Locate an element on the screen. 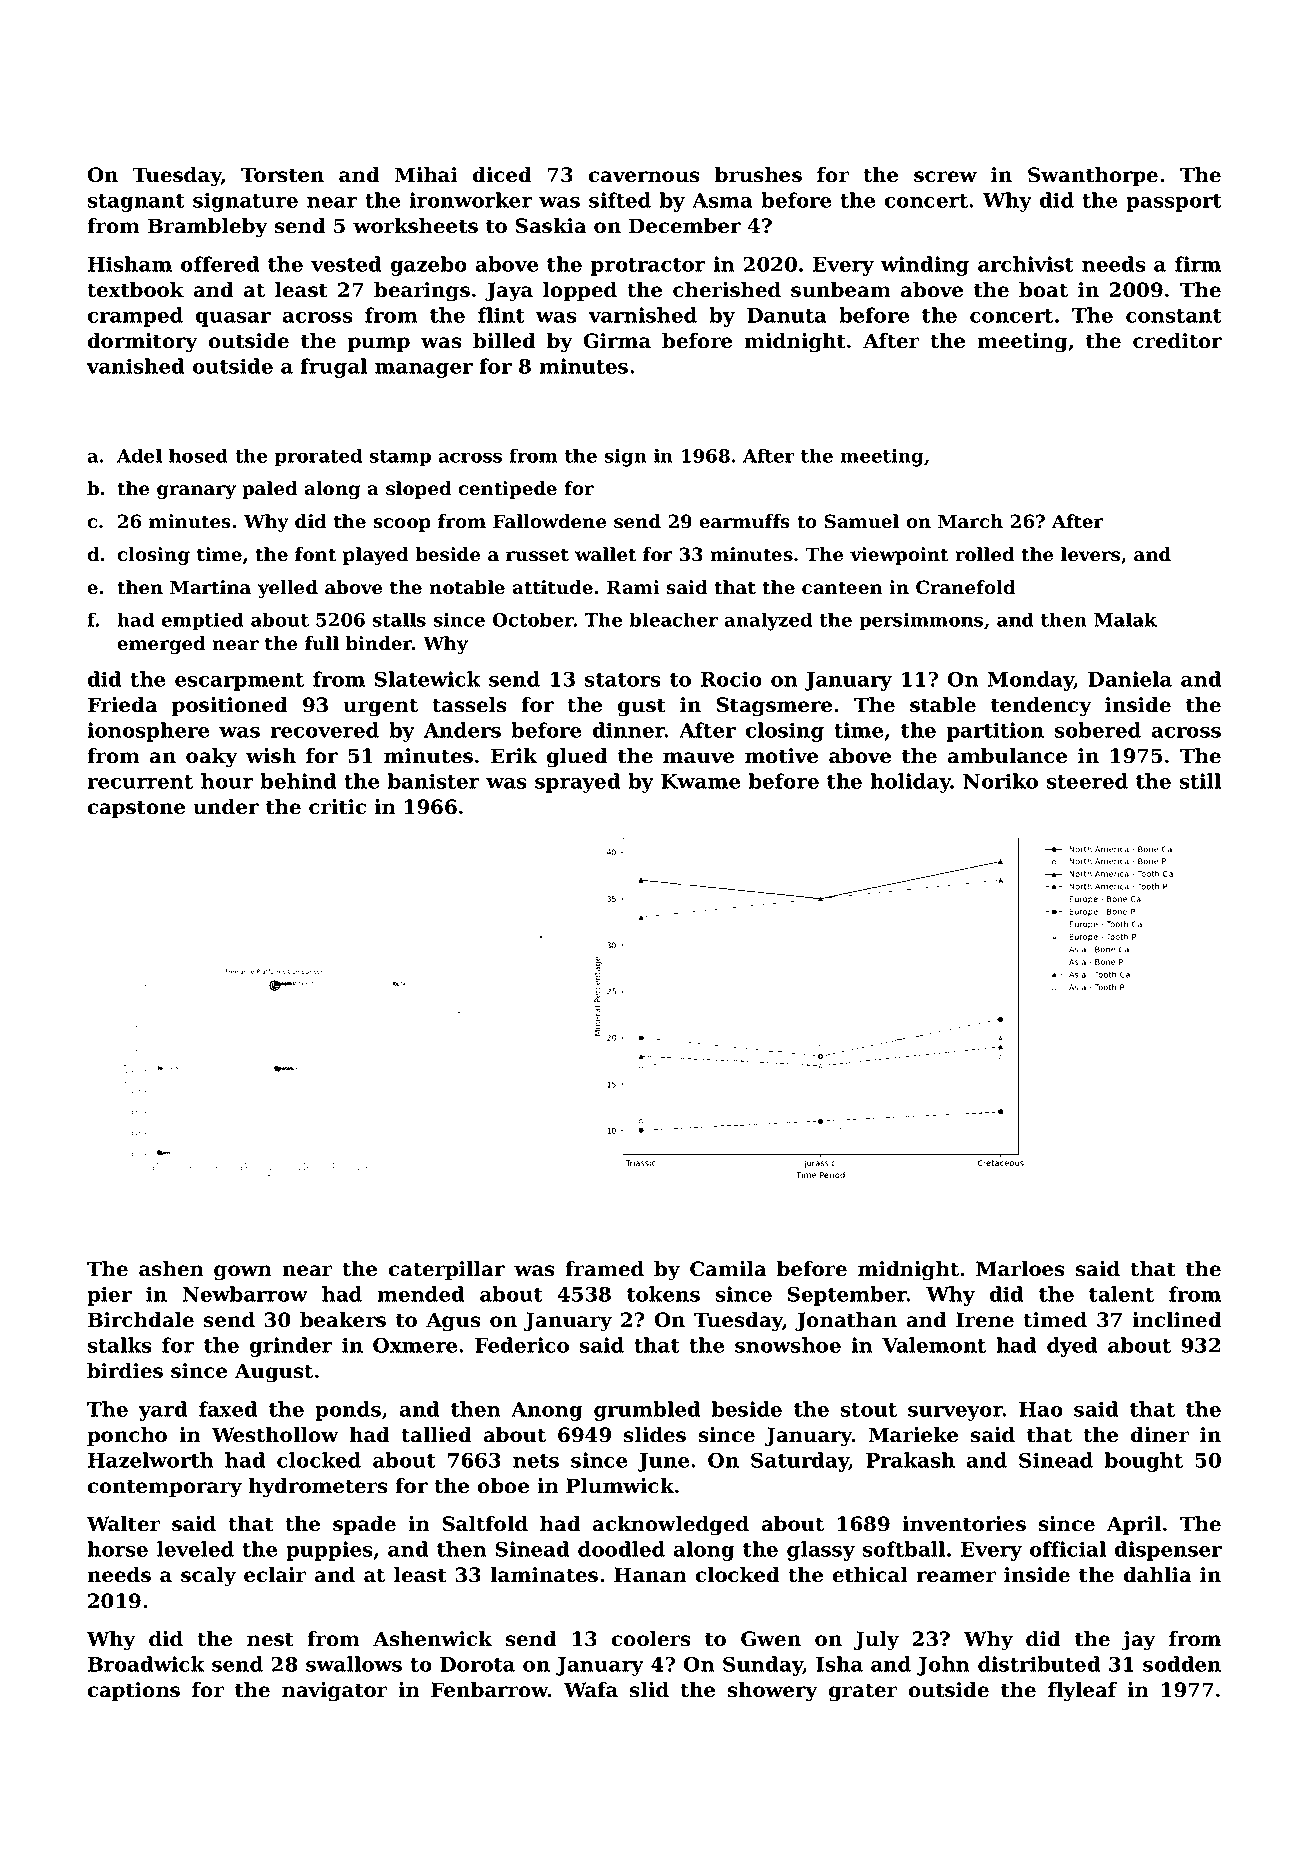 The width and height of the screenshot is (1309, 1851). analyzed is located at coordinates (768, 621).
